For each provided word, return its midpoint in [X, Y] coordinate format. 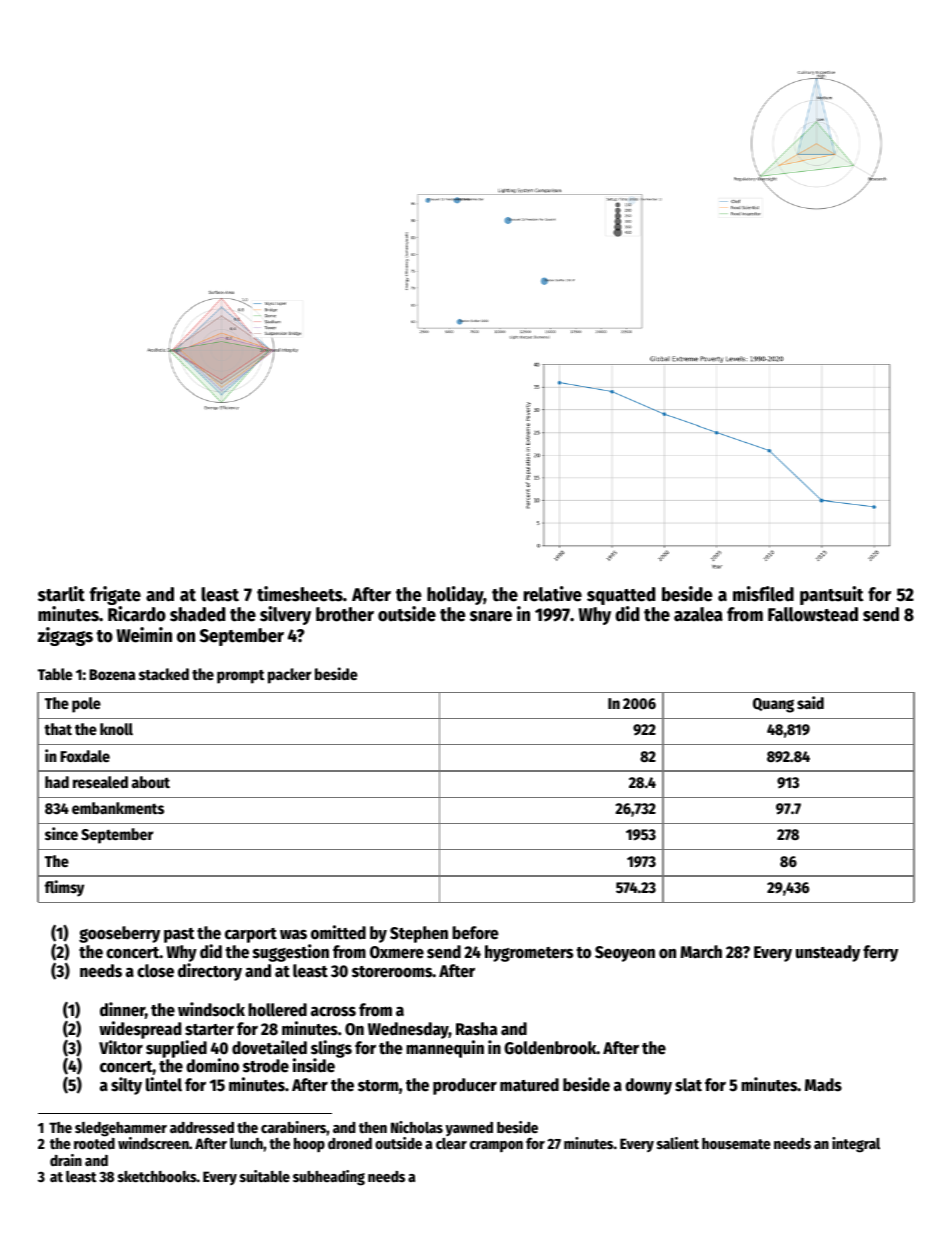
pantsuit [832, 595]
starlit [61, 594]
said [810, 702]
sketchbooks [157, 1176]
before [475, 933]
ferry [880, 953]
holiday [455, 595]
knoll [116, 729]
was [293, 935]
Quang [773, 705]
